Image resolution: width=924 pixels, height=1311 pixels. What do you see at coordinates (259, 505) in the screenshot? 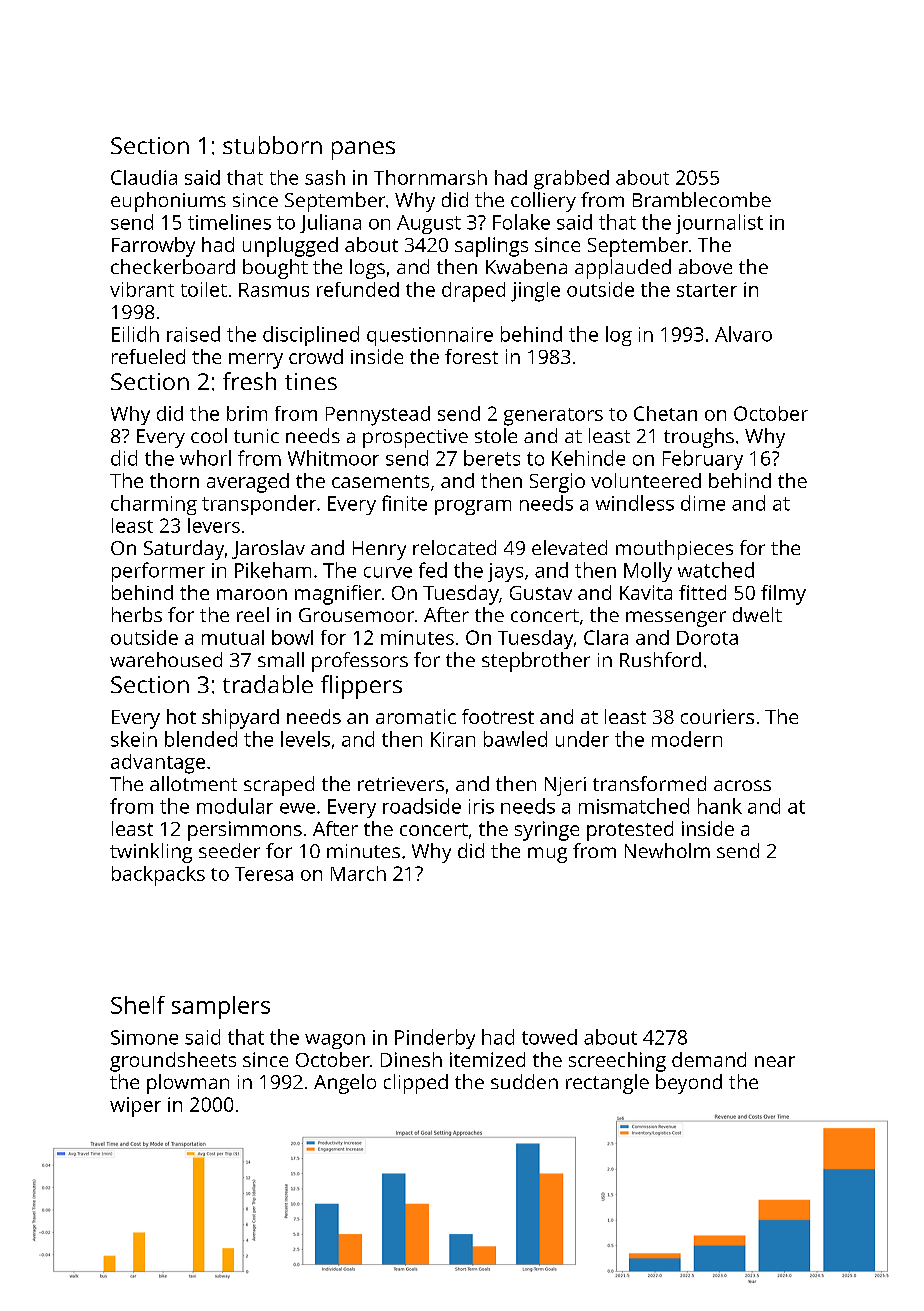
I see `transponder` at bounding box center [259, 505].
